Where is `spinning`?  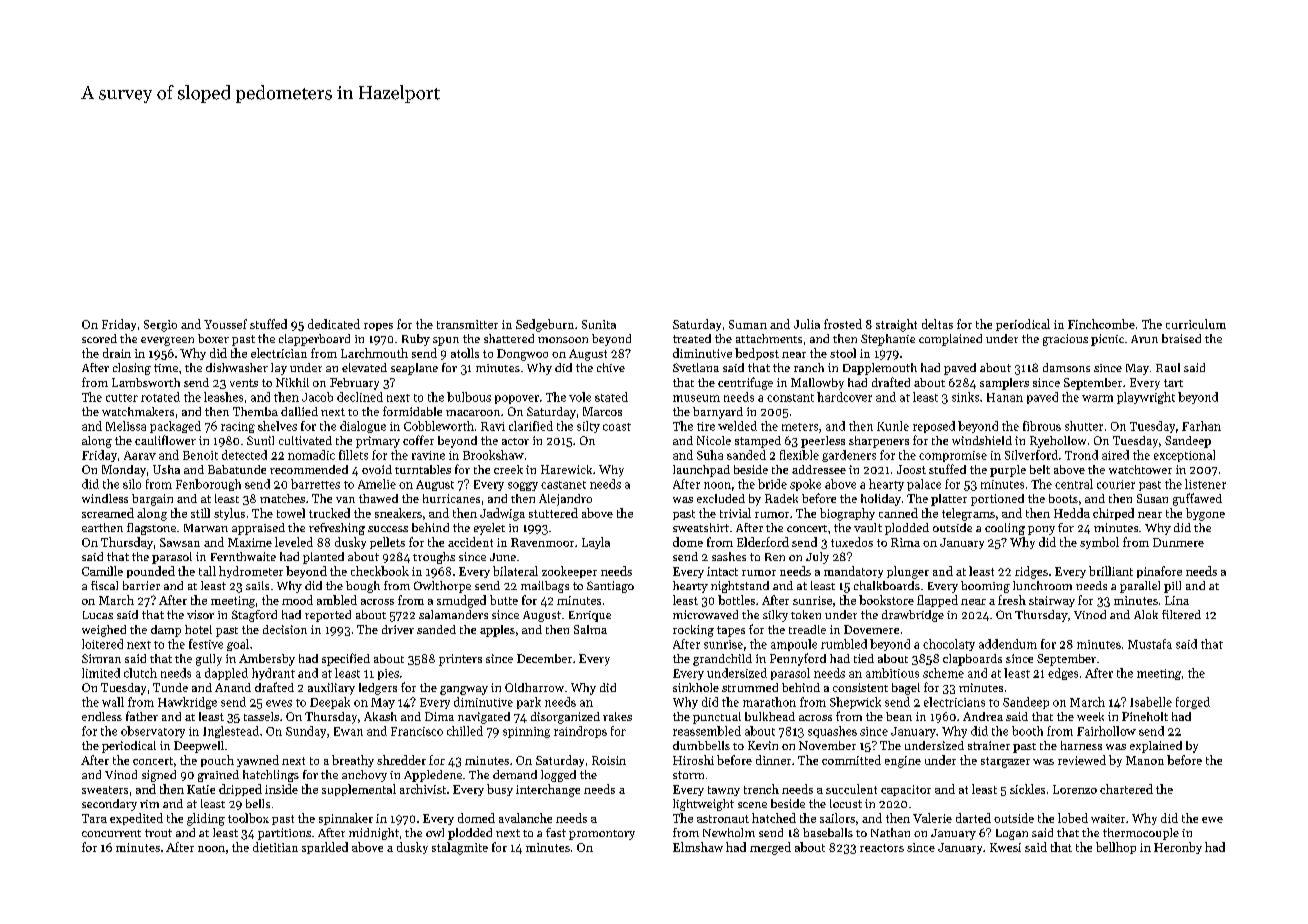
spinning is located at coordinates (526, 732).
